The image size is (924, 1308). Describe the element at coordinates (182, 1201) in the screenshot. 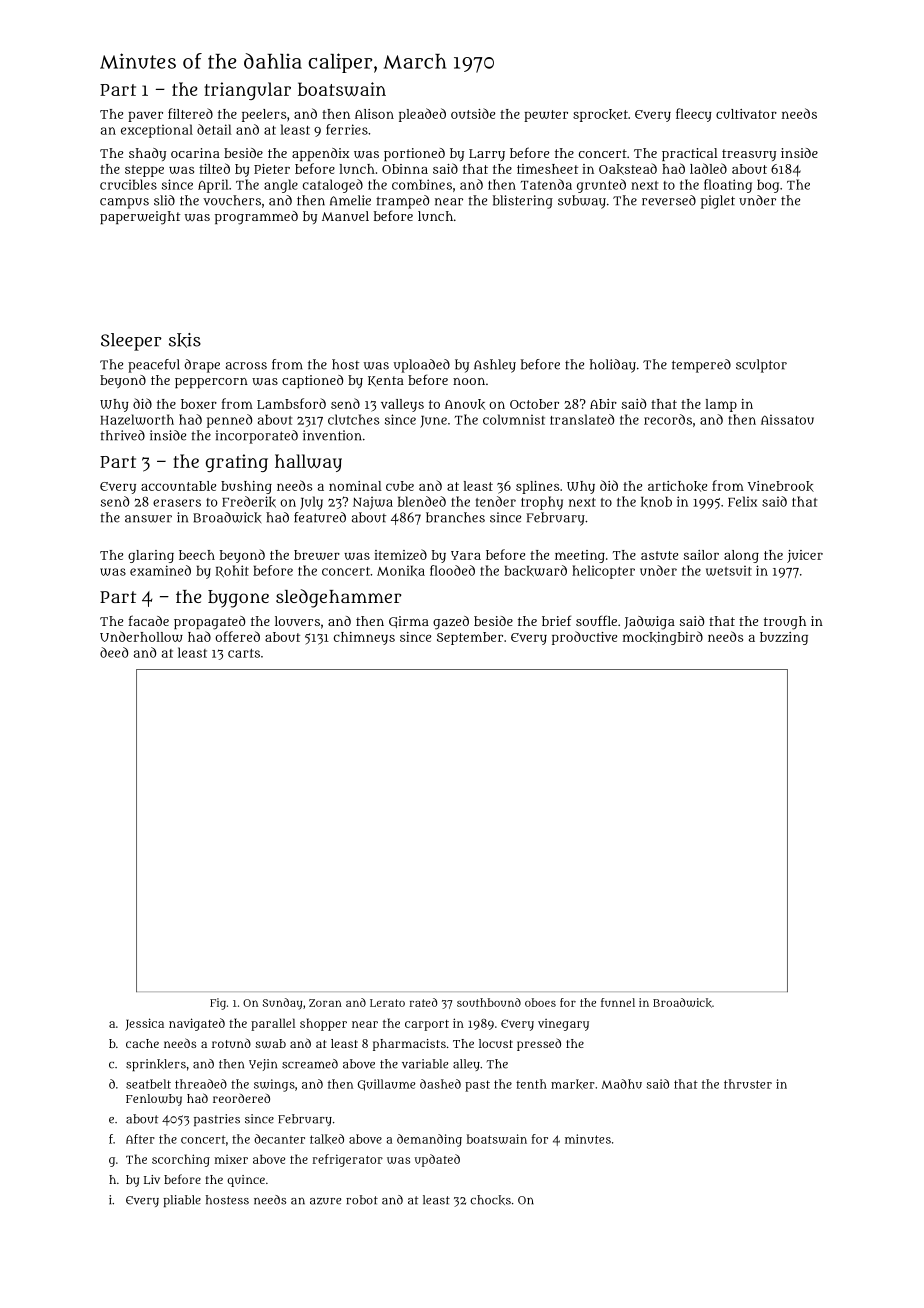

I see `pliable` at that location.
